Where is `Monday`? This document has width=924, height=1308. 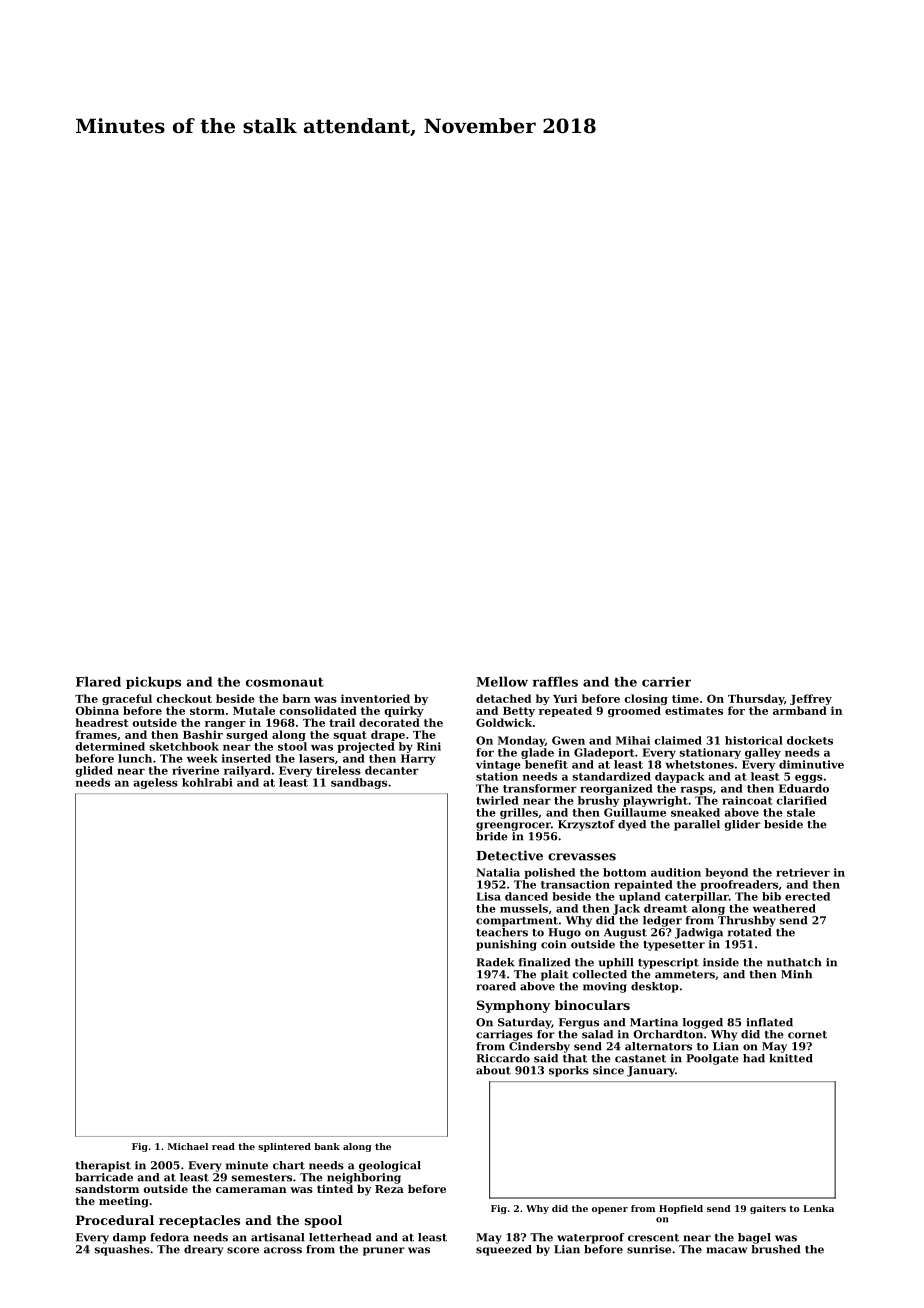 Monday is located at coordinates (521, 741).
